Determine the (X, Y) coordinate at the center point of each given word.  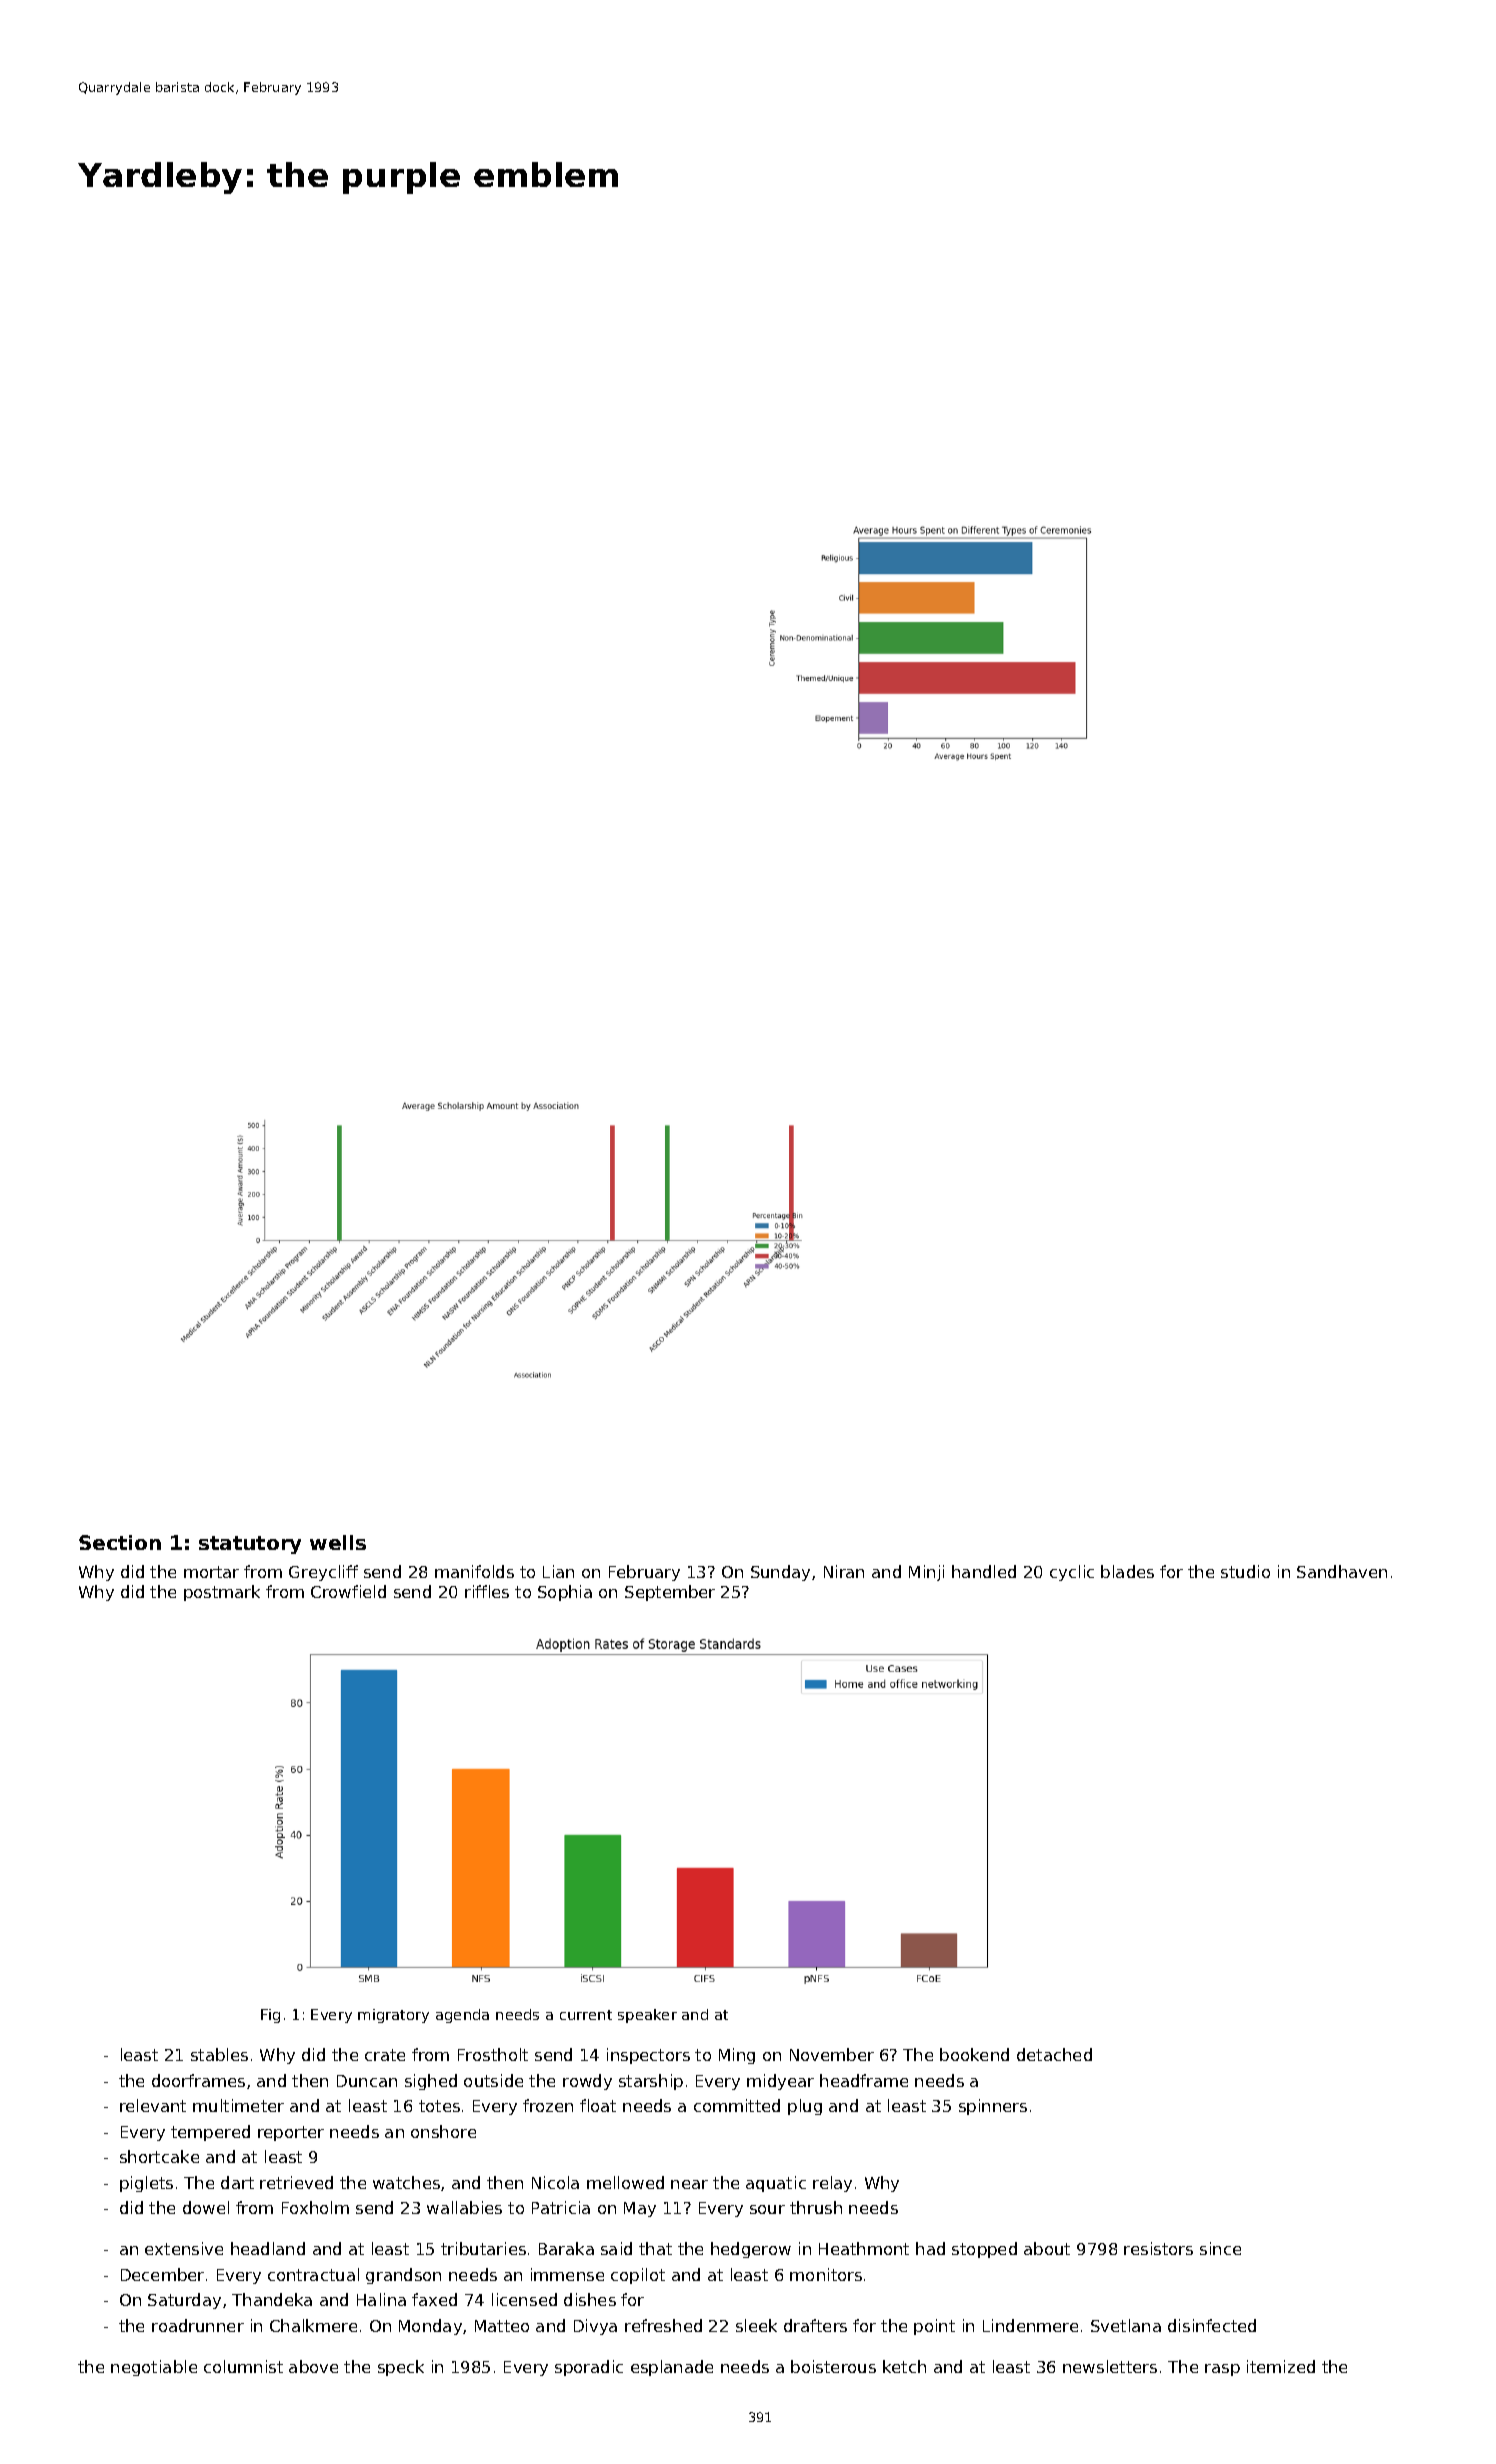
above (313, 2366)
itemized (1281, 2366)
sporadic (589, 2368)
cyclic (1072, 1573)
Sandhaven (1342, 1571)
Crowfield (348, 1591)
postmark (222, 1593)
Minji (926, 1573)
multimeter (238, 2105)
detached (1054, 2054)
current (586, 2015)
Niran (844, 1571)
